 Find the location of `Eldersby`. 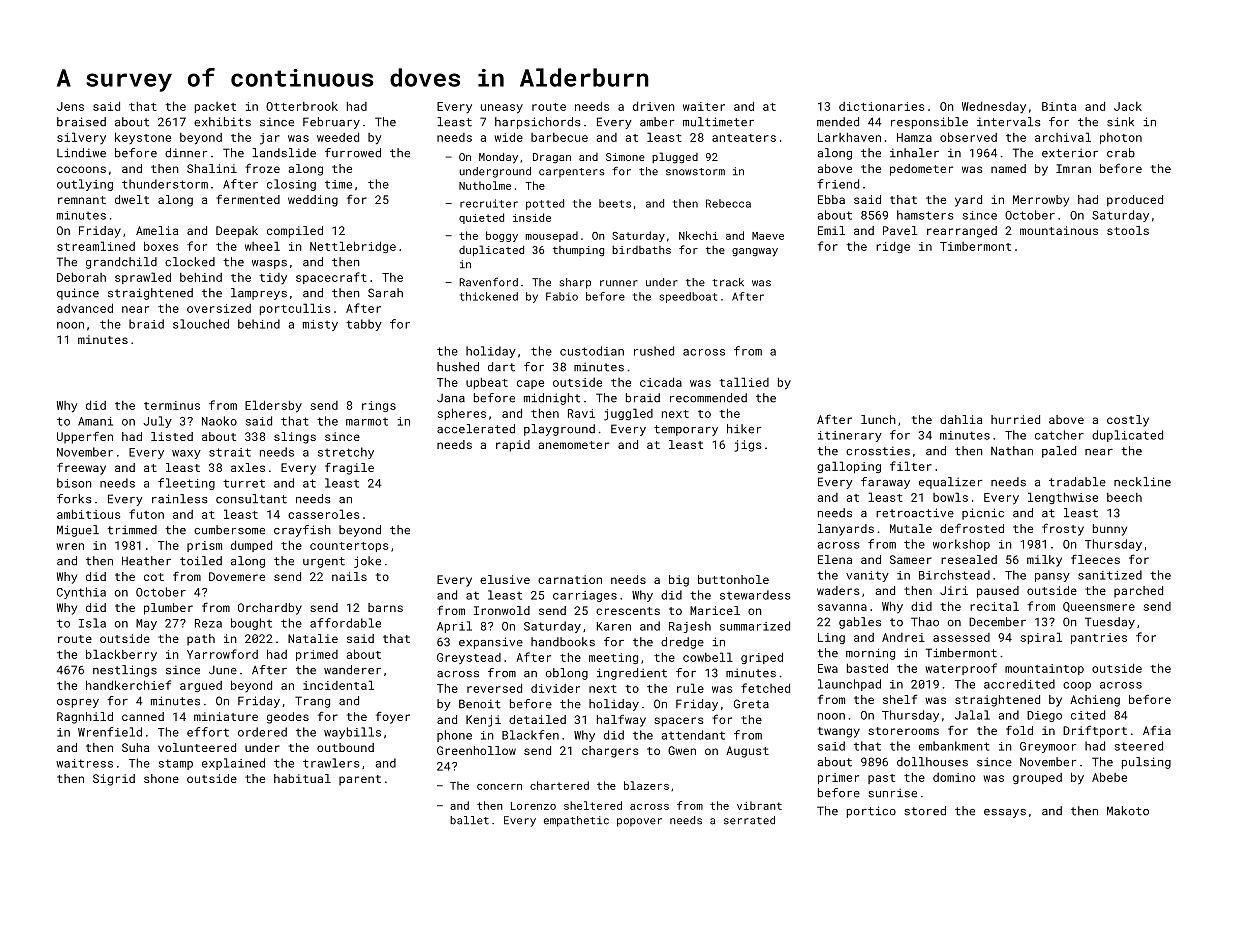

Eldersby is located at coordinates (273, 406).
